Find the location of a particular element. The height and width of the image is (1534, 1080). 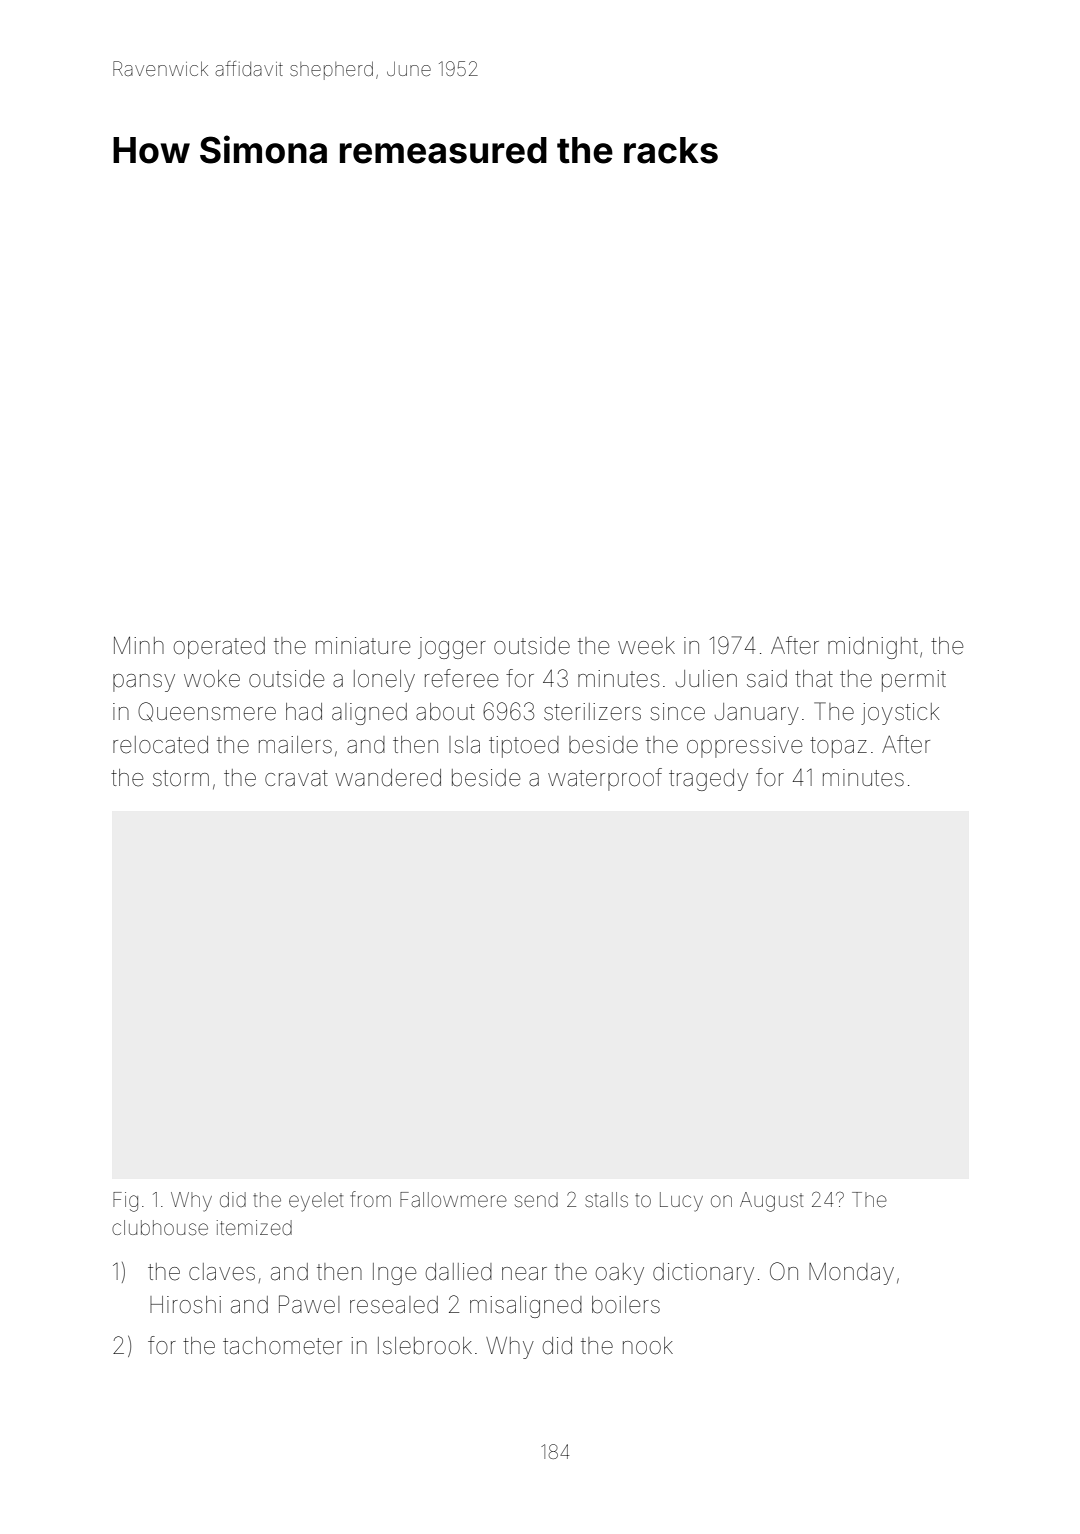

August is located at coordinates (771, 1202).
